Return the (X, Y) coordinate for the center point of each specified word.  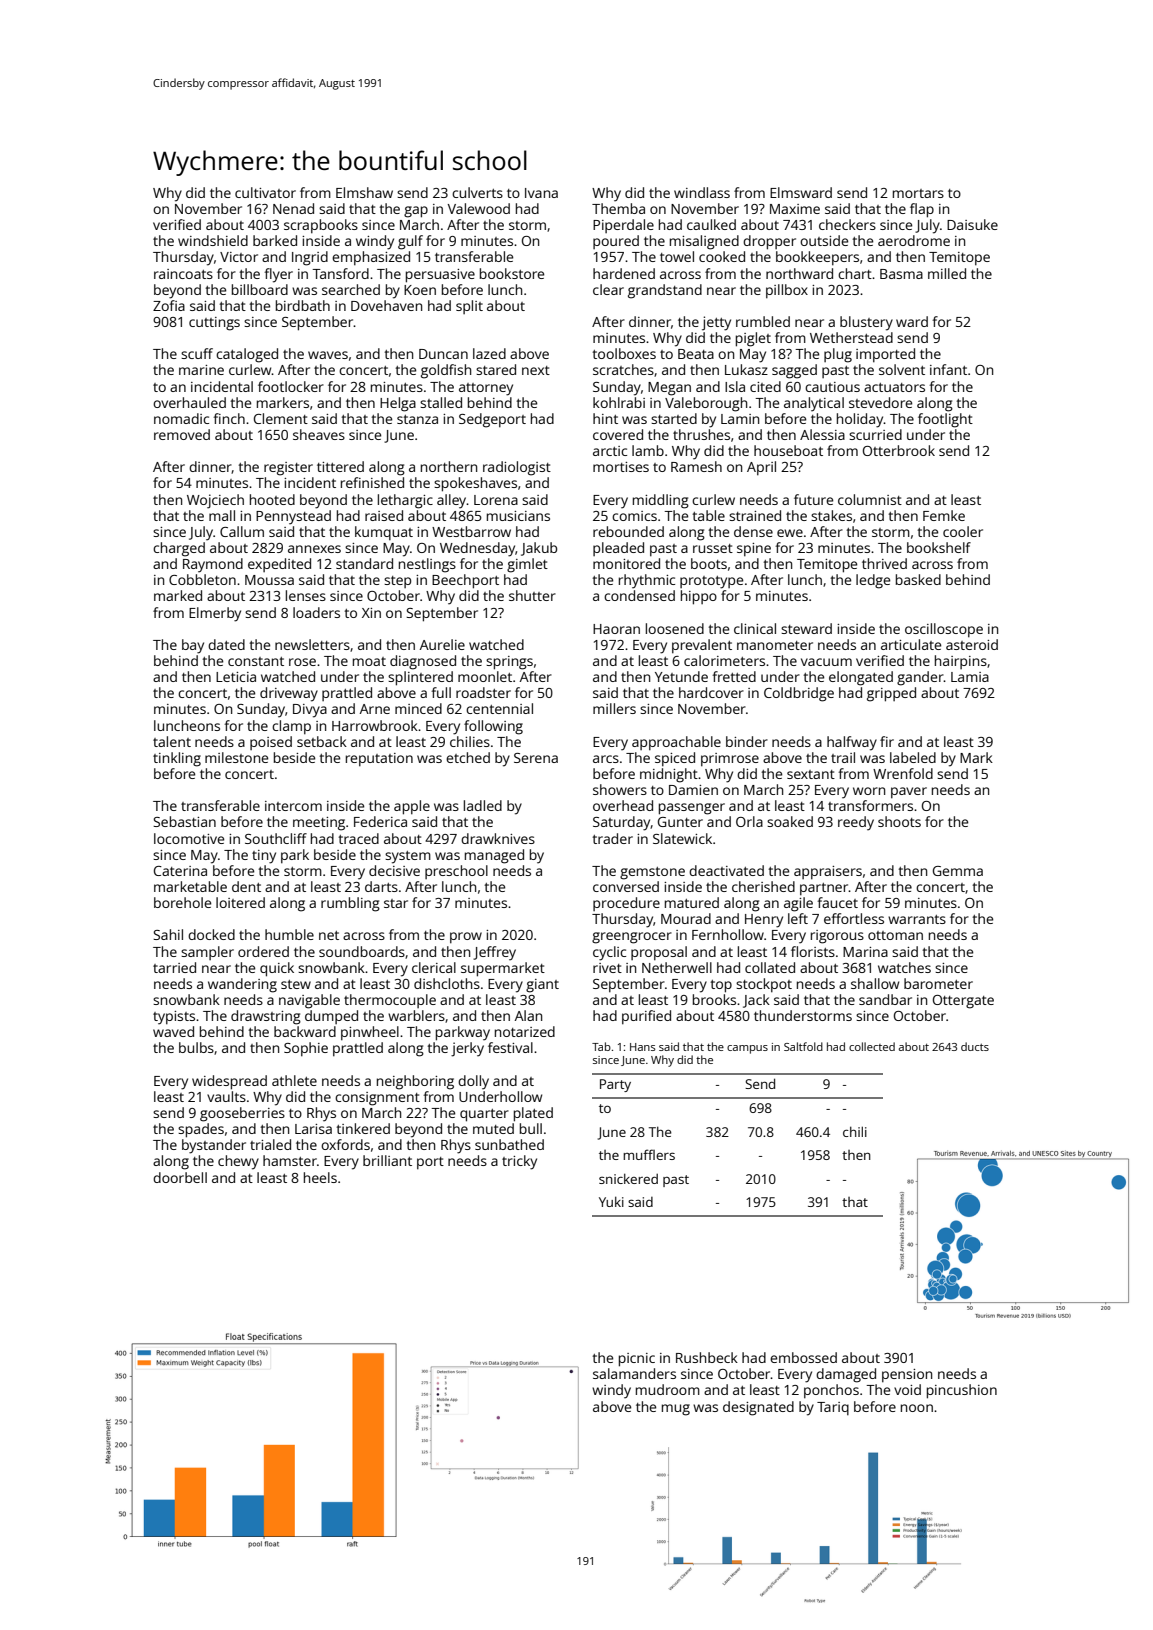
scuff (197, 353)
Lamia (970, 677)
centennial (499, 708)
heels (320, 1177)
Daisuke (972, 224)
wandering (242, 985)
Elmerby (215, 614)
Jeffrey (494, 953)
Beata (696, 354)
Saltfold (803, 1046)
